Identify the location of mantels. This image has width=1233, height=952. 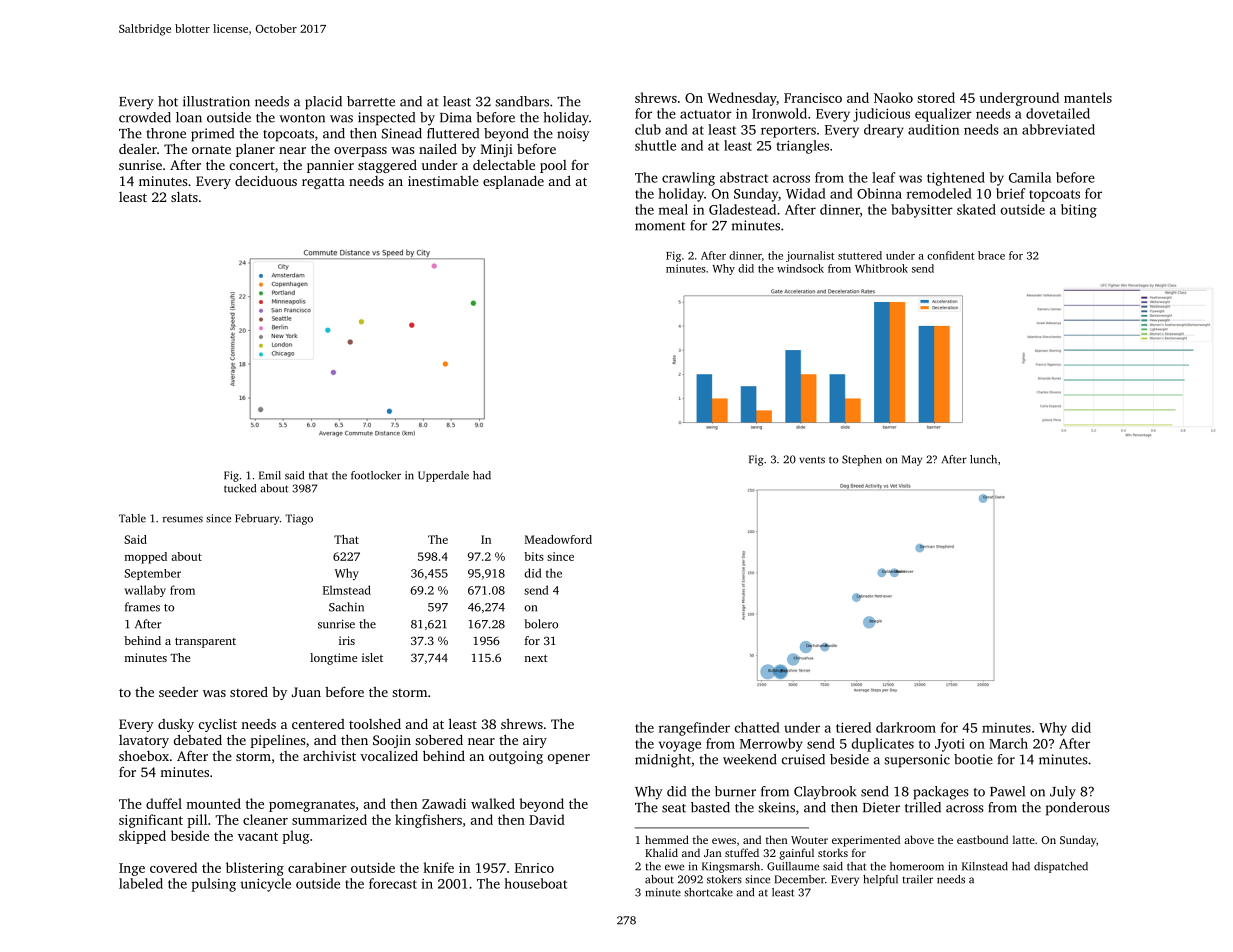
(1088, 97).
